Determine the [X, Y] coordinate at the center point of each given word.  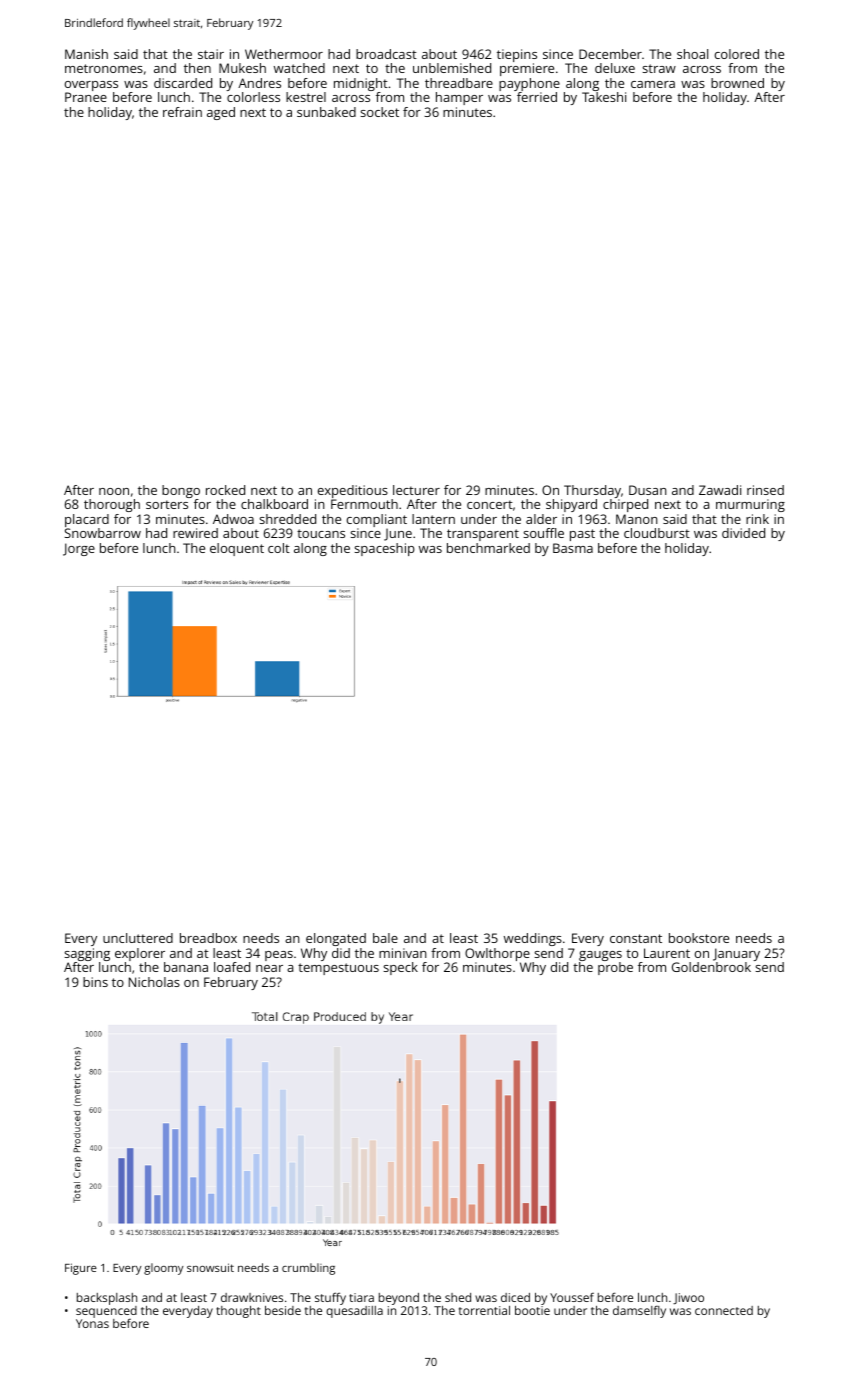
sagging [87, 954]
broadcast [386, 54]
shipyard [571, 505]
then [197, 68]
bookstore [699, 938]
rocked [225, 490]
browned [737, 83]
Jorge [79, 549]
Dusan [648, 490]
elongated [336, 939]
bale [385, 938]
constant [636, 938]
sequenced [106, 1312]
